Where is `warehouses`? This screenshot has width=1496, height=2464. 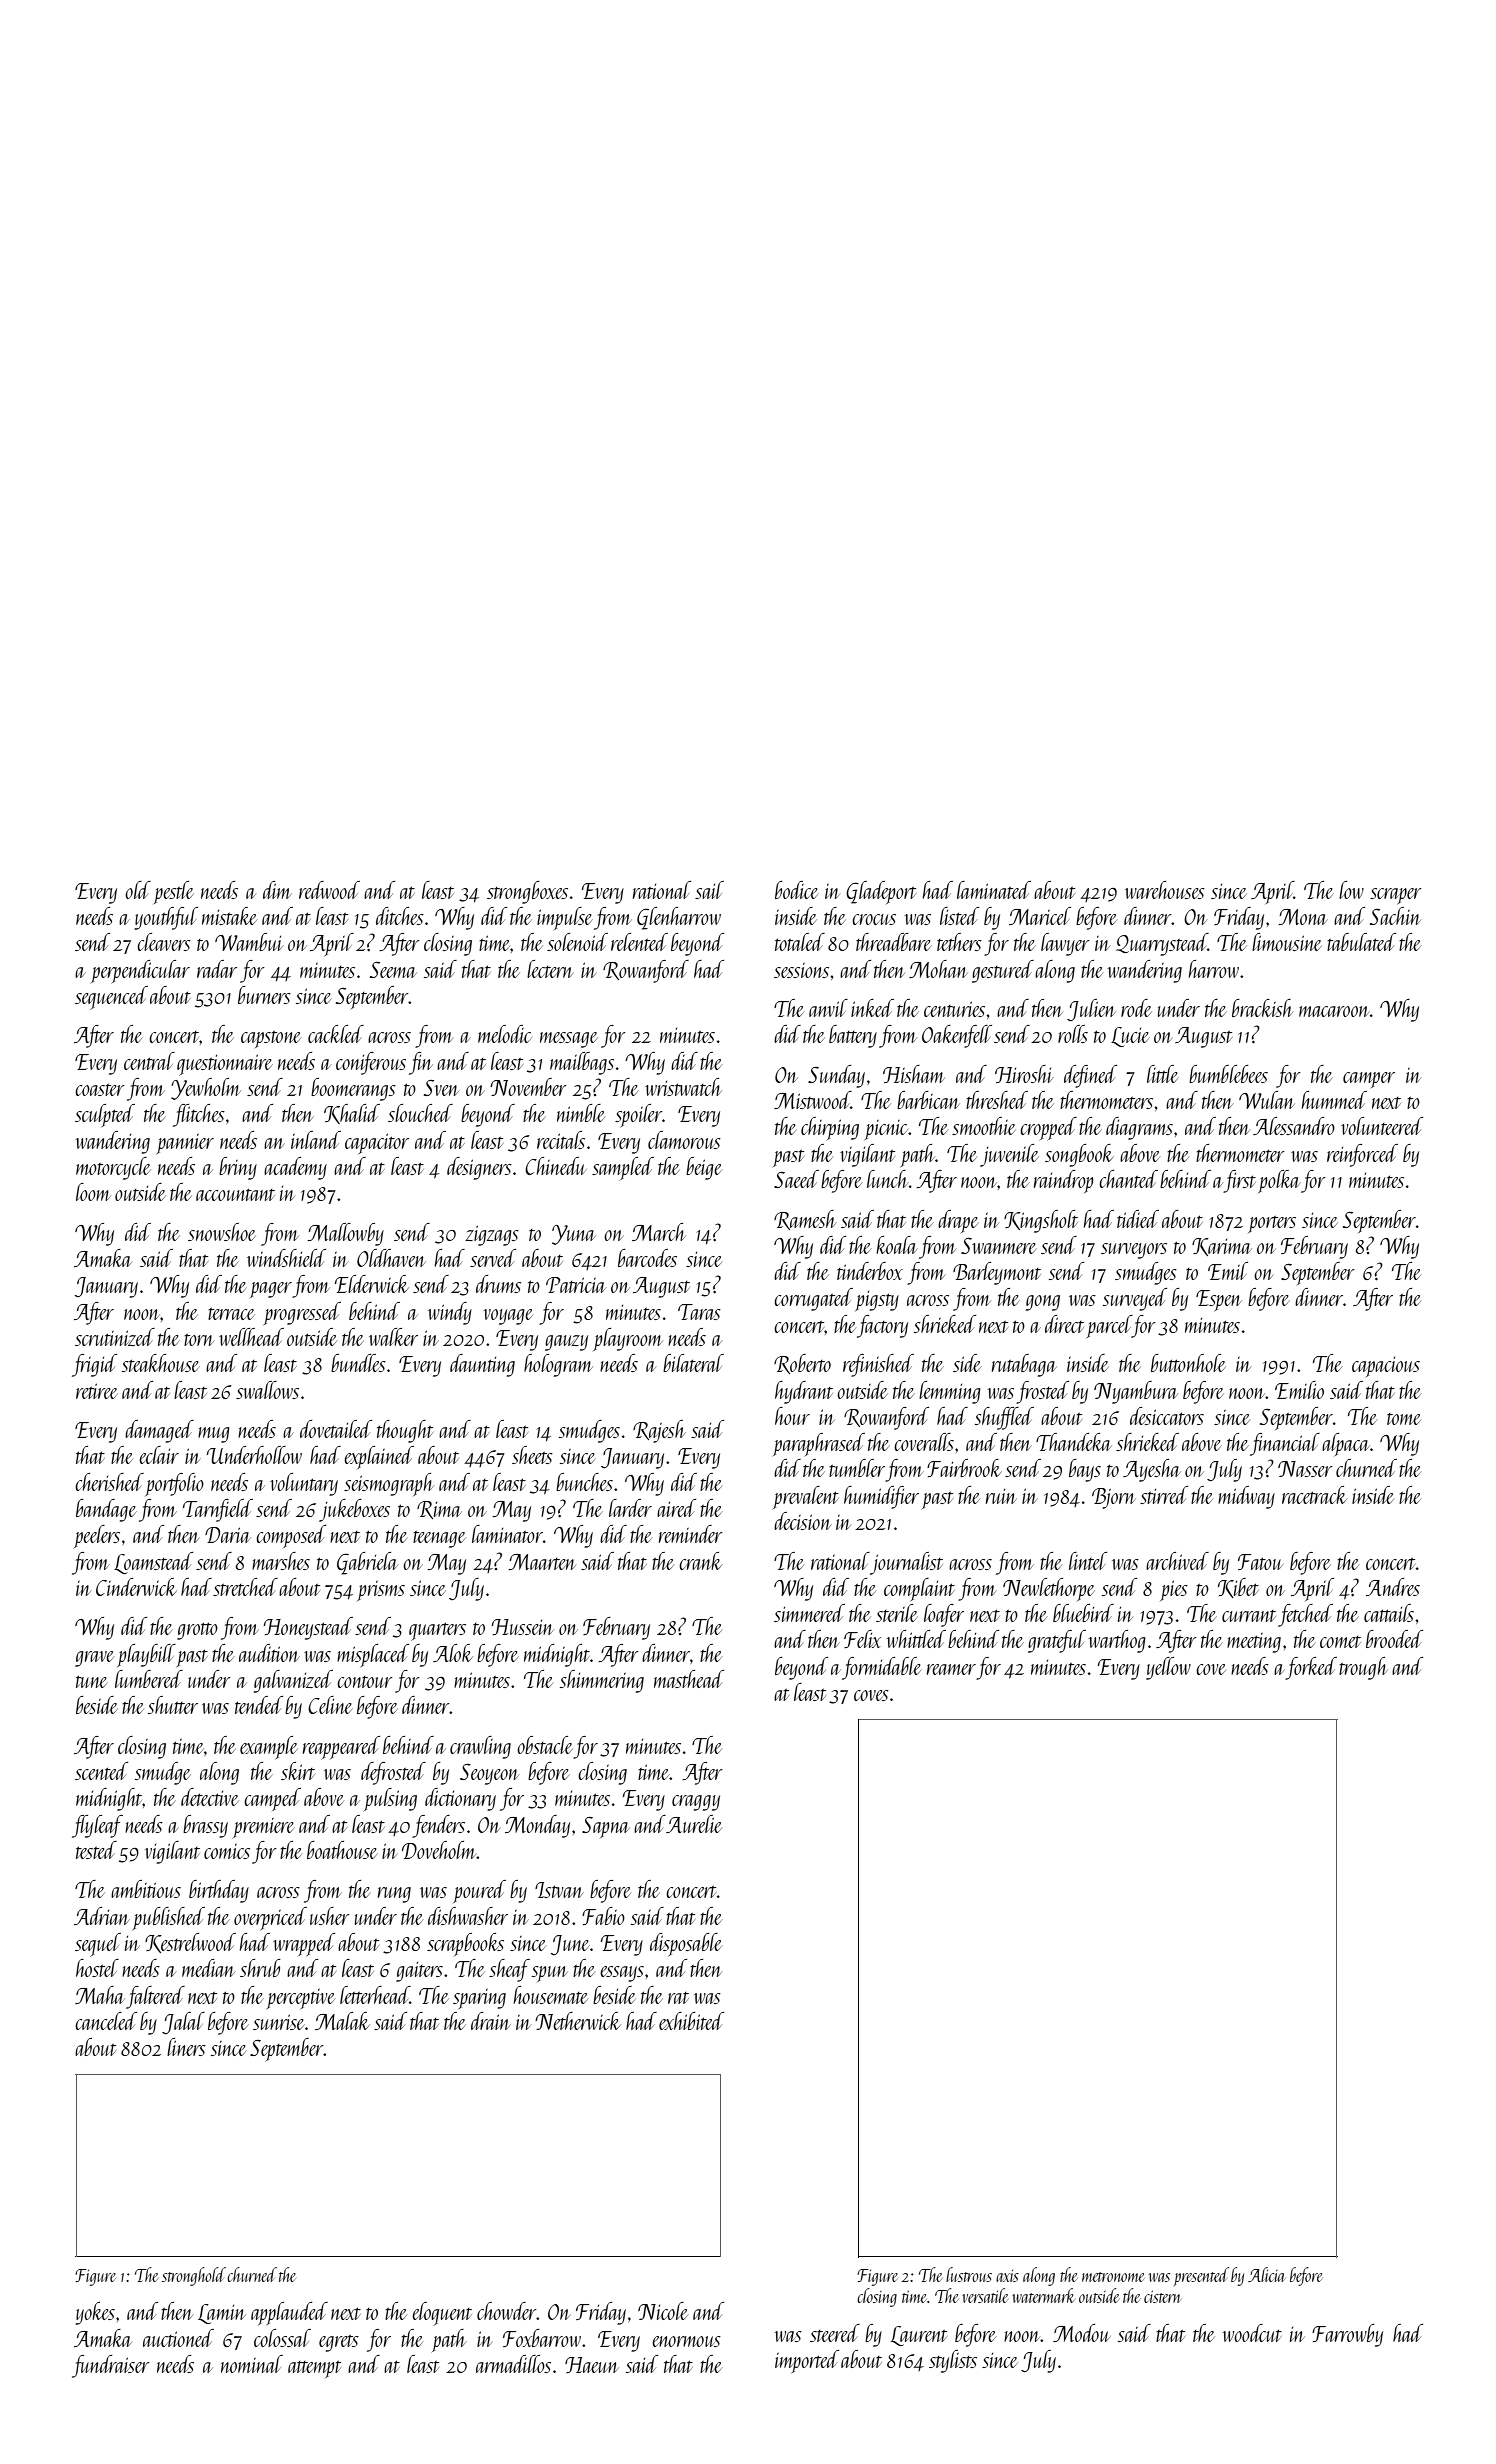
warehouses is located at coordinates (1165, 890).
